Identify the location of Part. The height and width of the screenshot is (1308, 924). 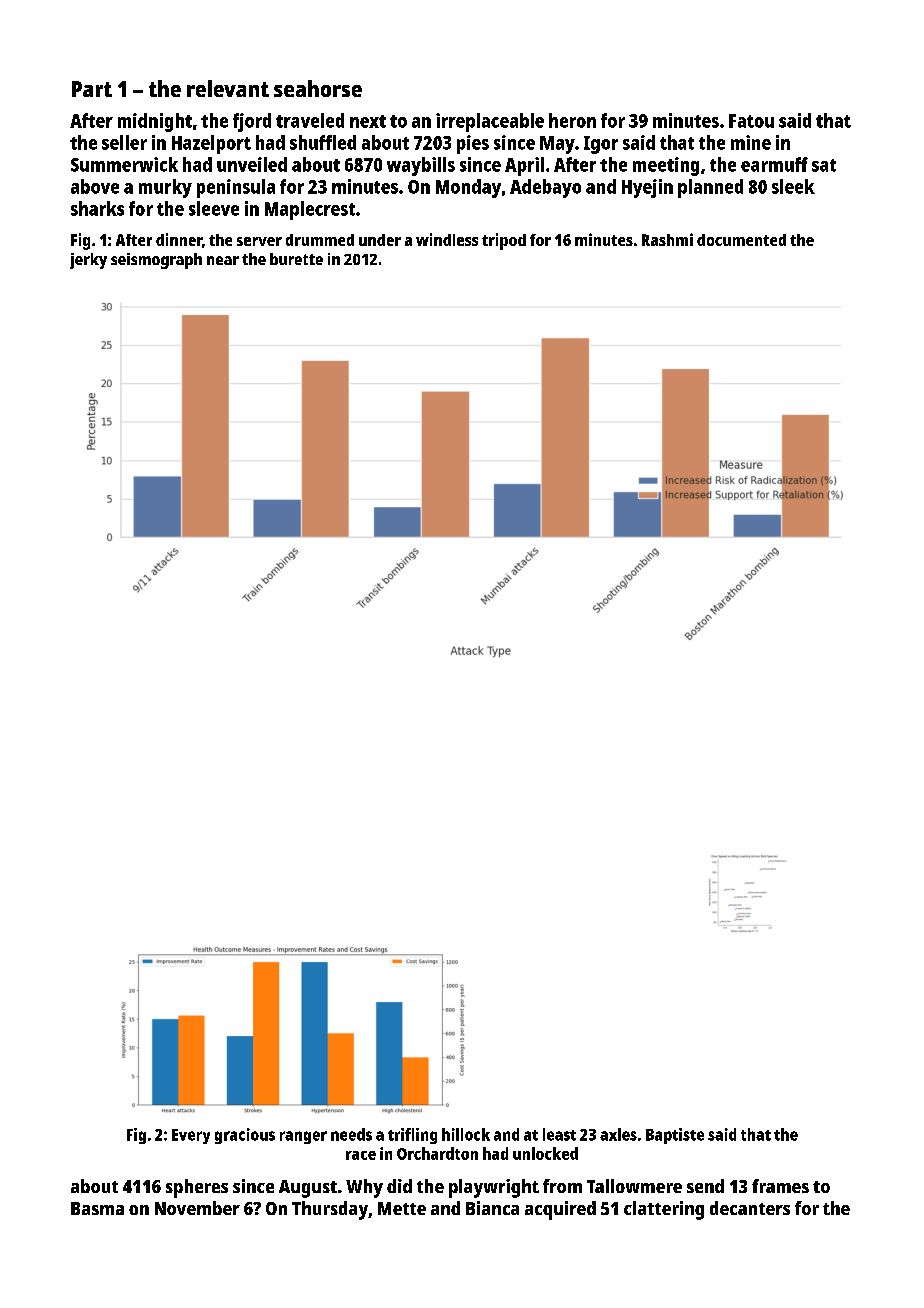
(92, 89).
